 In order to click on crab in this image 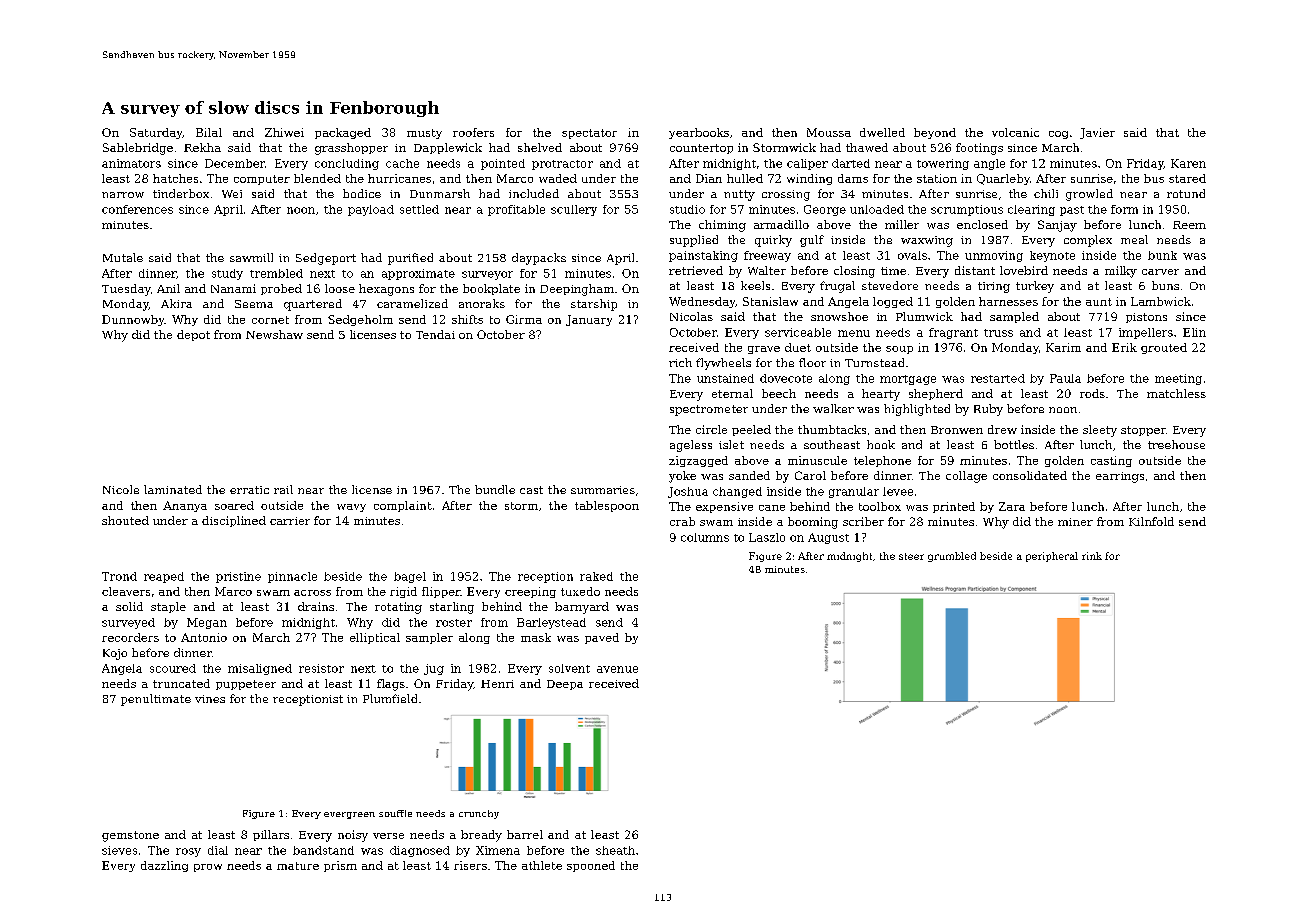, I will do `click(682, 521)`.
